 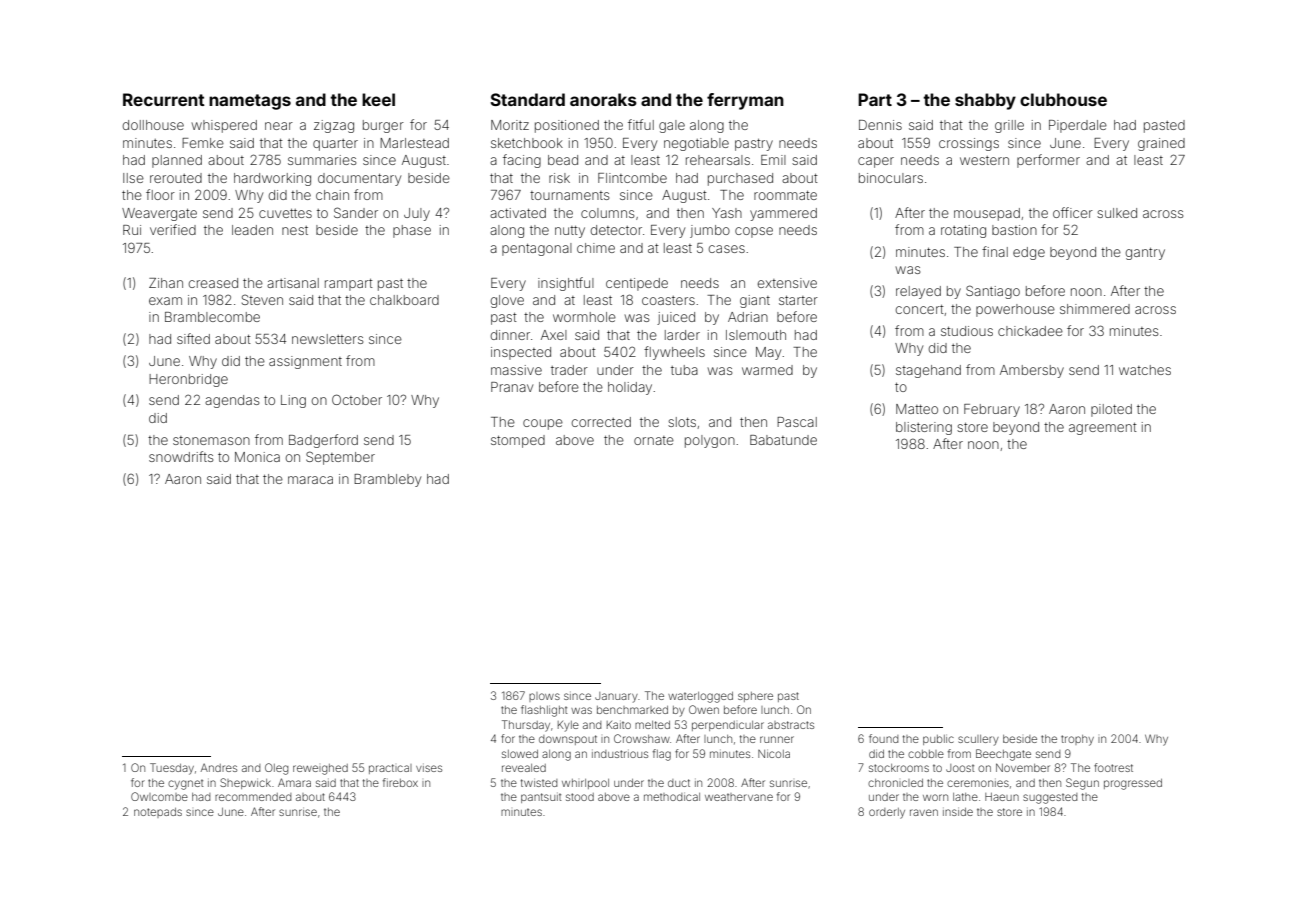 I want to click on sulked, so click(x=1117, y=213).
